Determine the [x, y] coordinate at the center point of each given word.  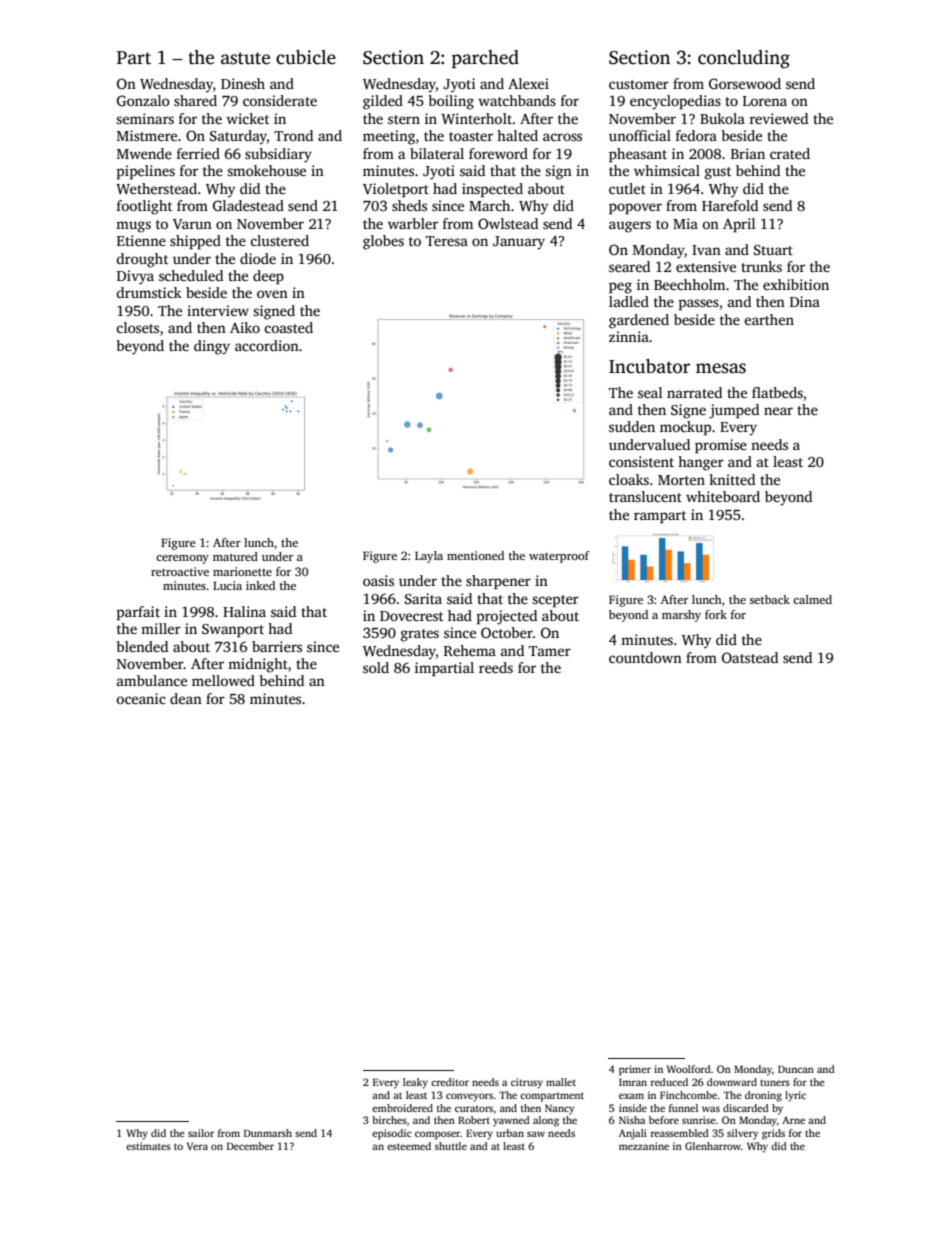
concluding [744, 59]
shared [195, 100]
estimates [148, 1146]
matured [235, 556]
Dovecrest [411, 616]
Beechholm [689, 284]
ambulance [152, 680]
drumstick [149, 292]
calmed [812, 599]
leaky [415, 1083]
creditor [450, 1082]
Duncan [796, 1069]
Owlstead [508, 223]
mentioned [475, 555]
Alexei [528, 83]
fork [716, 614]
